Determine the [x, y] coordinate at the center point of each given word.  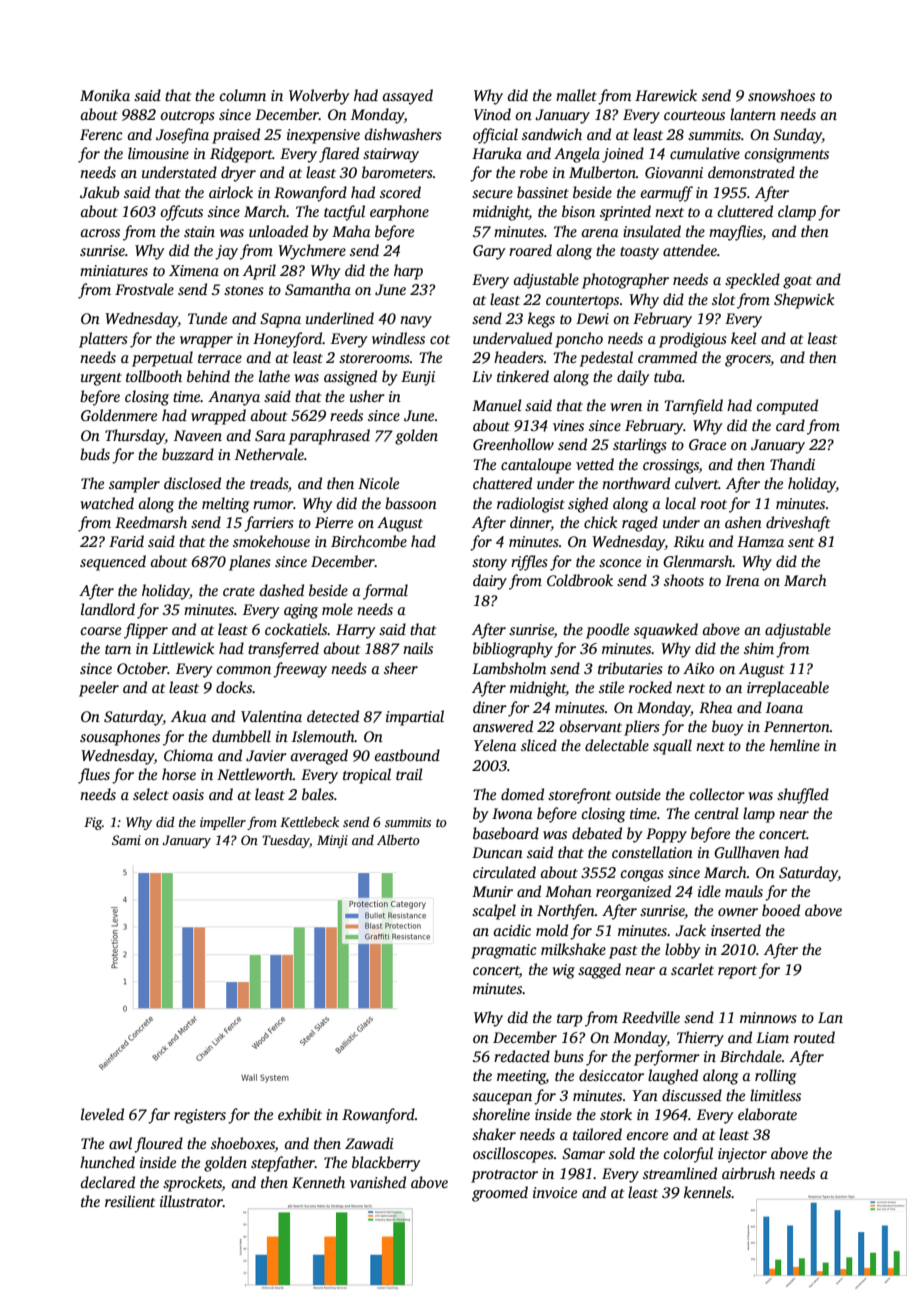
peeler [99, 689]
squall [672, 747]
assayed [407, 97]
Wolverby [319, 97]
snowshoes [781, 95]
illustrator [191, 1201]
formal [385, 592]
